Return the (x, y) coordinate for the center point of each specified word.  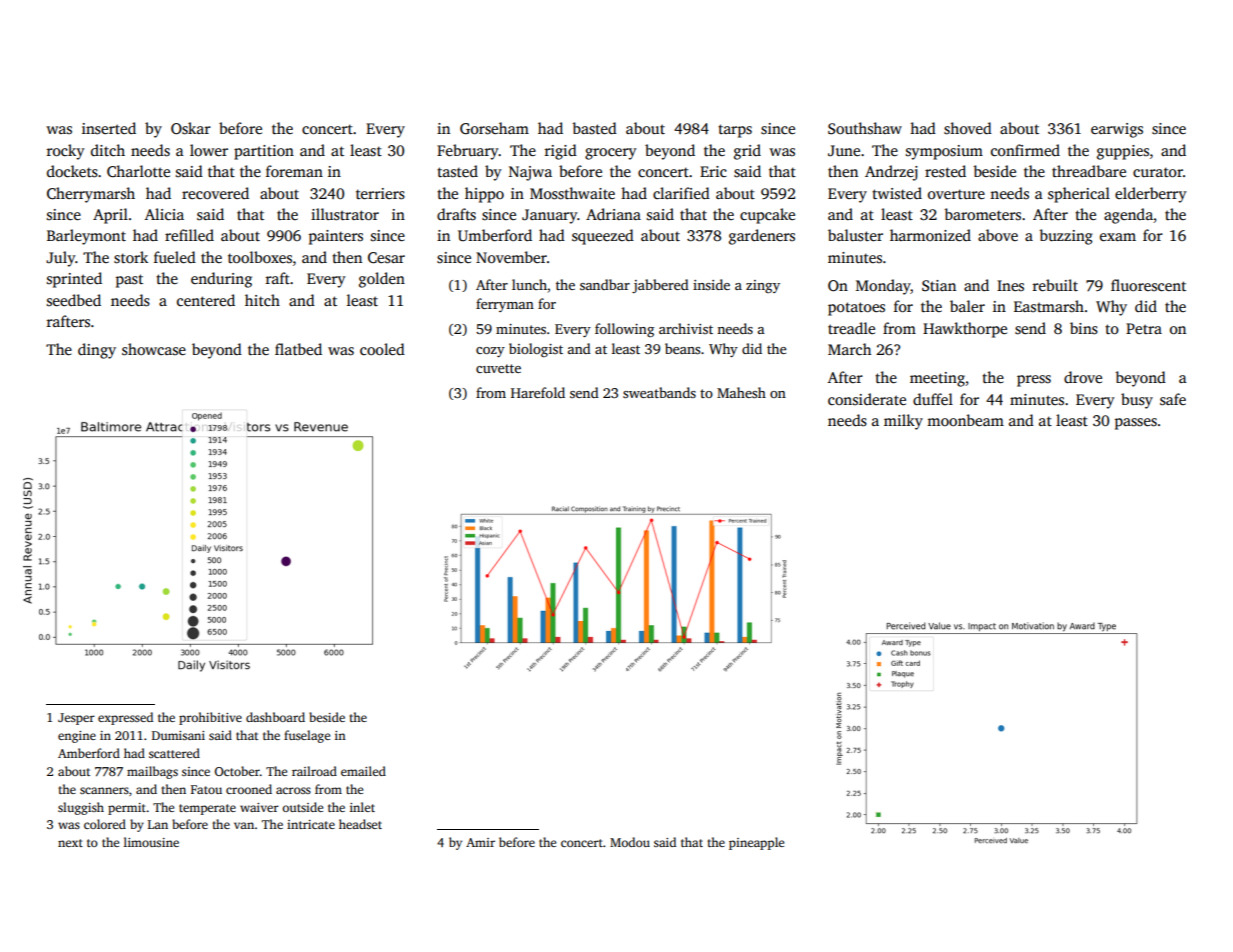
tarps (735, 131)
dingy (97, 351)
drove (1083, 377)
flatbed (298, 349)
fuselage (307, 736)
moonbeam (965, 420)
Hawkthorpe (965, 330)
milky (903, 422)
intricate (311, 824)
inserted (109, 128)
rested (945, 171)
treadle (851, 328)
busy (1137, 401)
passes (1136, 424)
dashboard (275, 717)
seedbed (74, 300)
